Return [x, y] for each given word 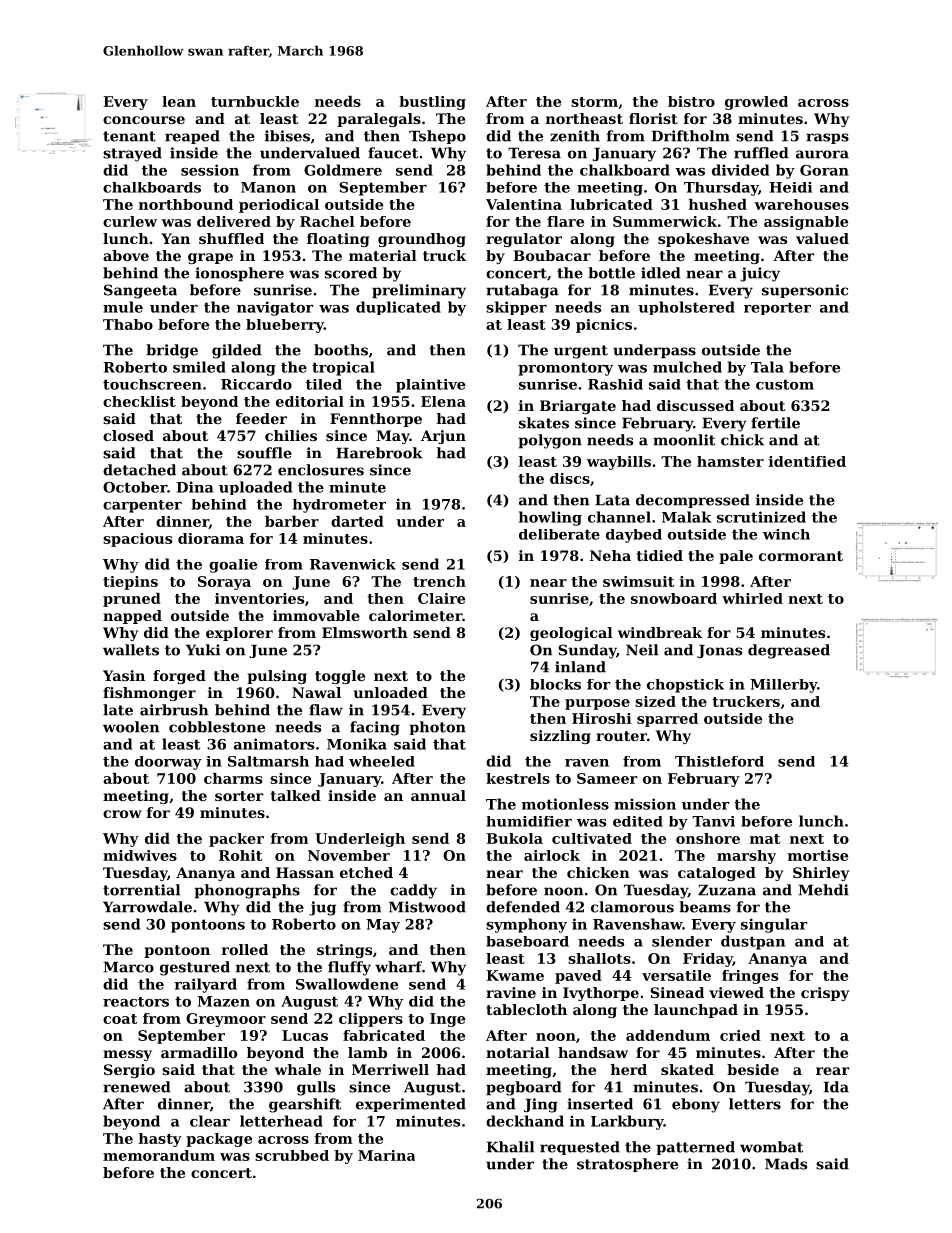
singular [774, 925]
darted [357, 521]
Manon [268, 187]
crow [122, 814]
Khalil [510, 1147]
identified [807, 461]
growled [756, 103]
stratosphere [627, 1165]
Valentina [524, 204]
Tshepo [437, 137]
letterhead [281, 1121]
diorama [211, 538]
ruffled [761, 153]
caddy [413, 891]
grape [210, 258]
